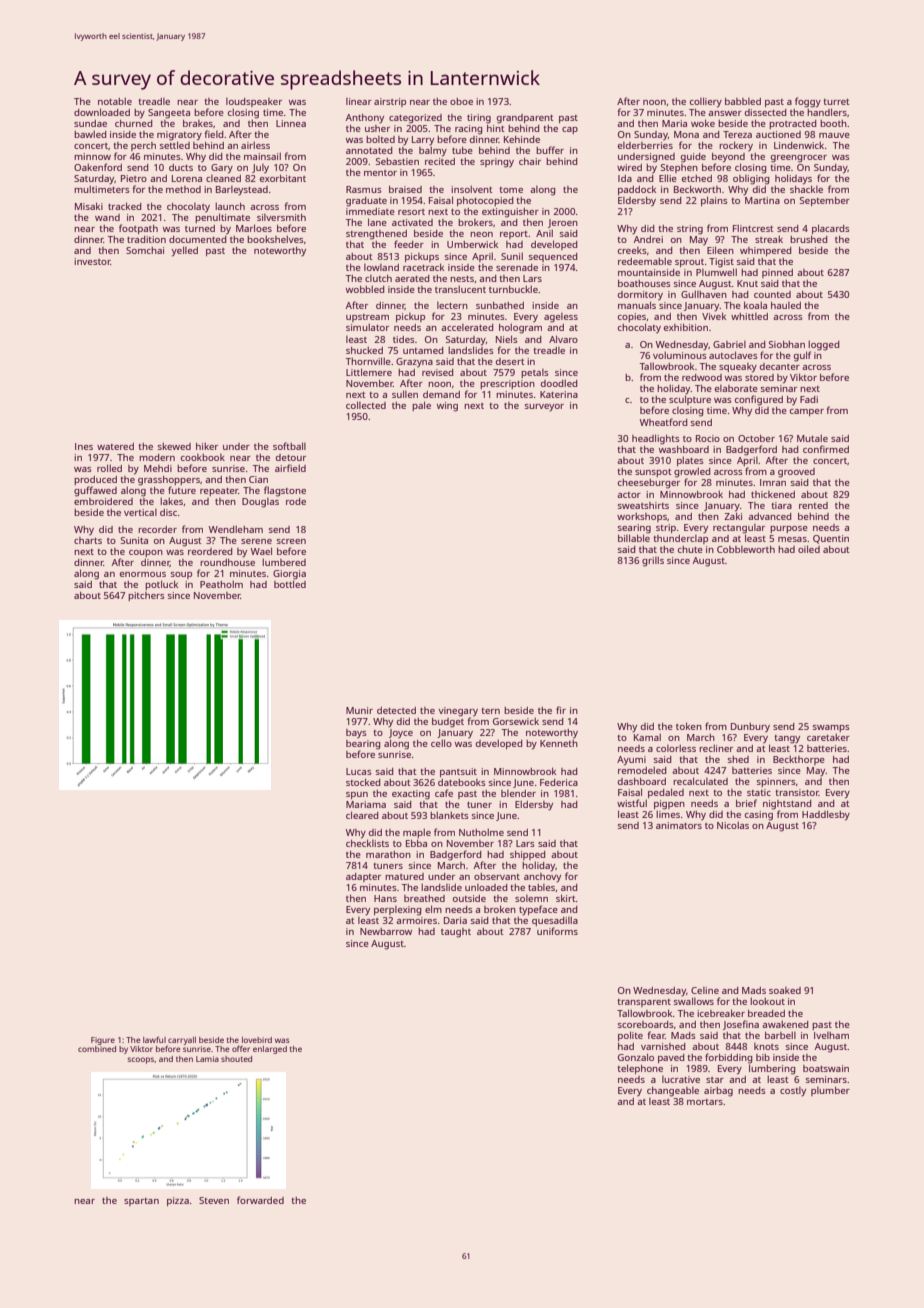  What do you see at coordinates (356, 733) in the screenshot?
I see `bays` at bounding box center [356, 733].
